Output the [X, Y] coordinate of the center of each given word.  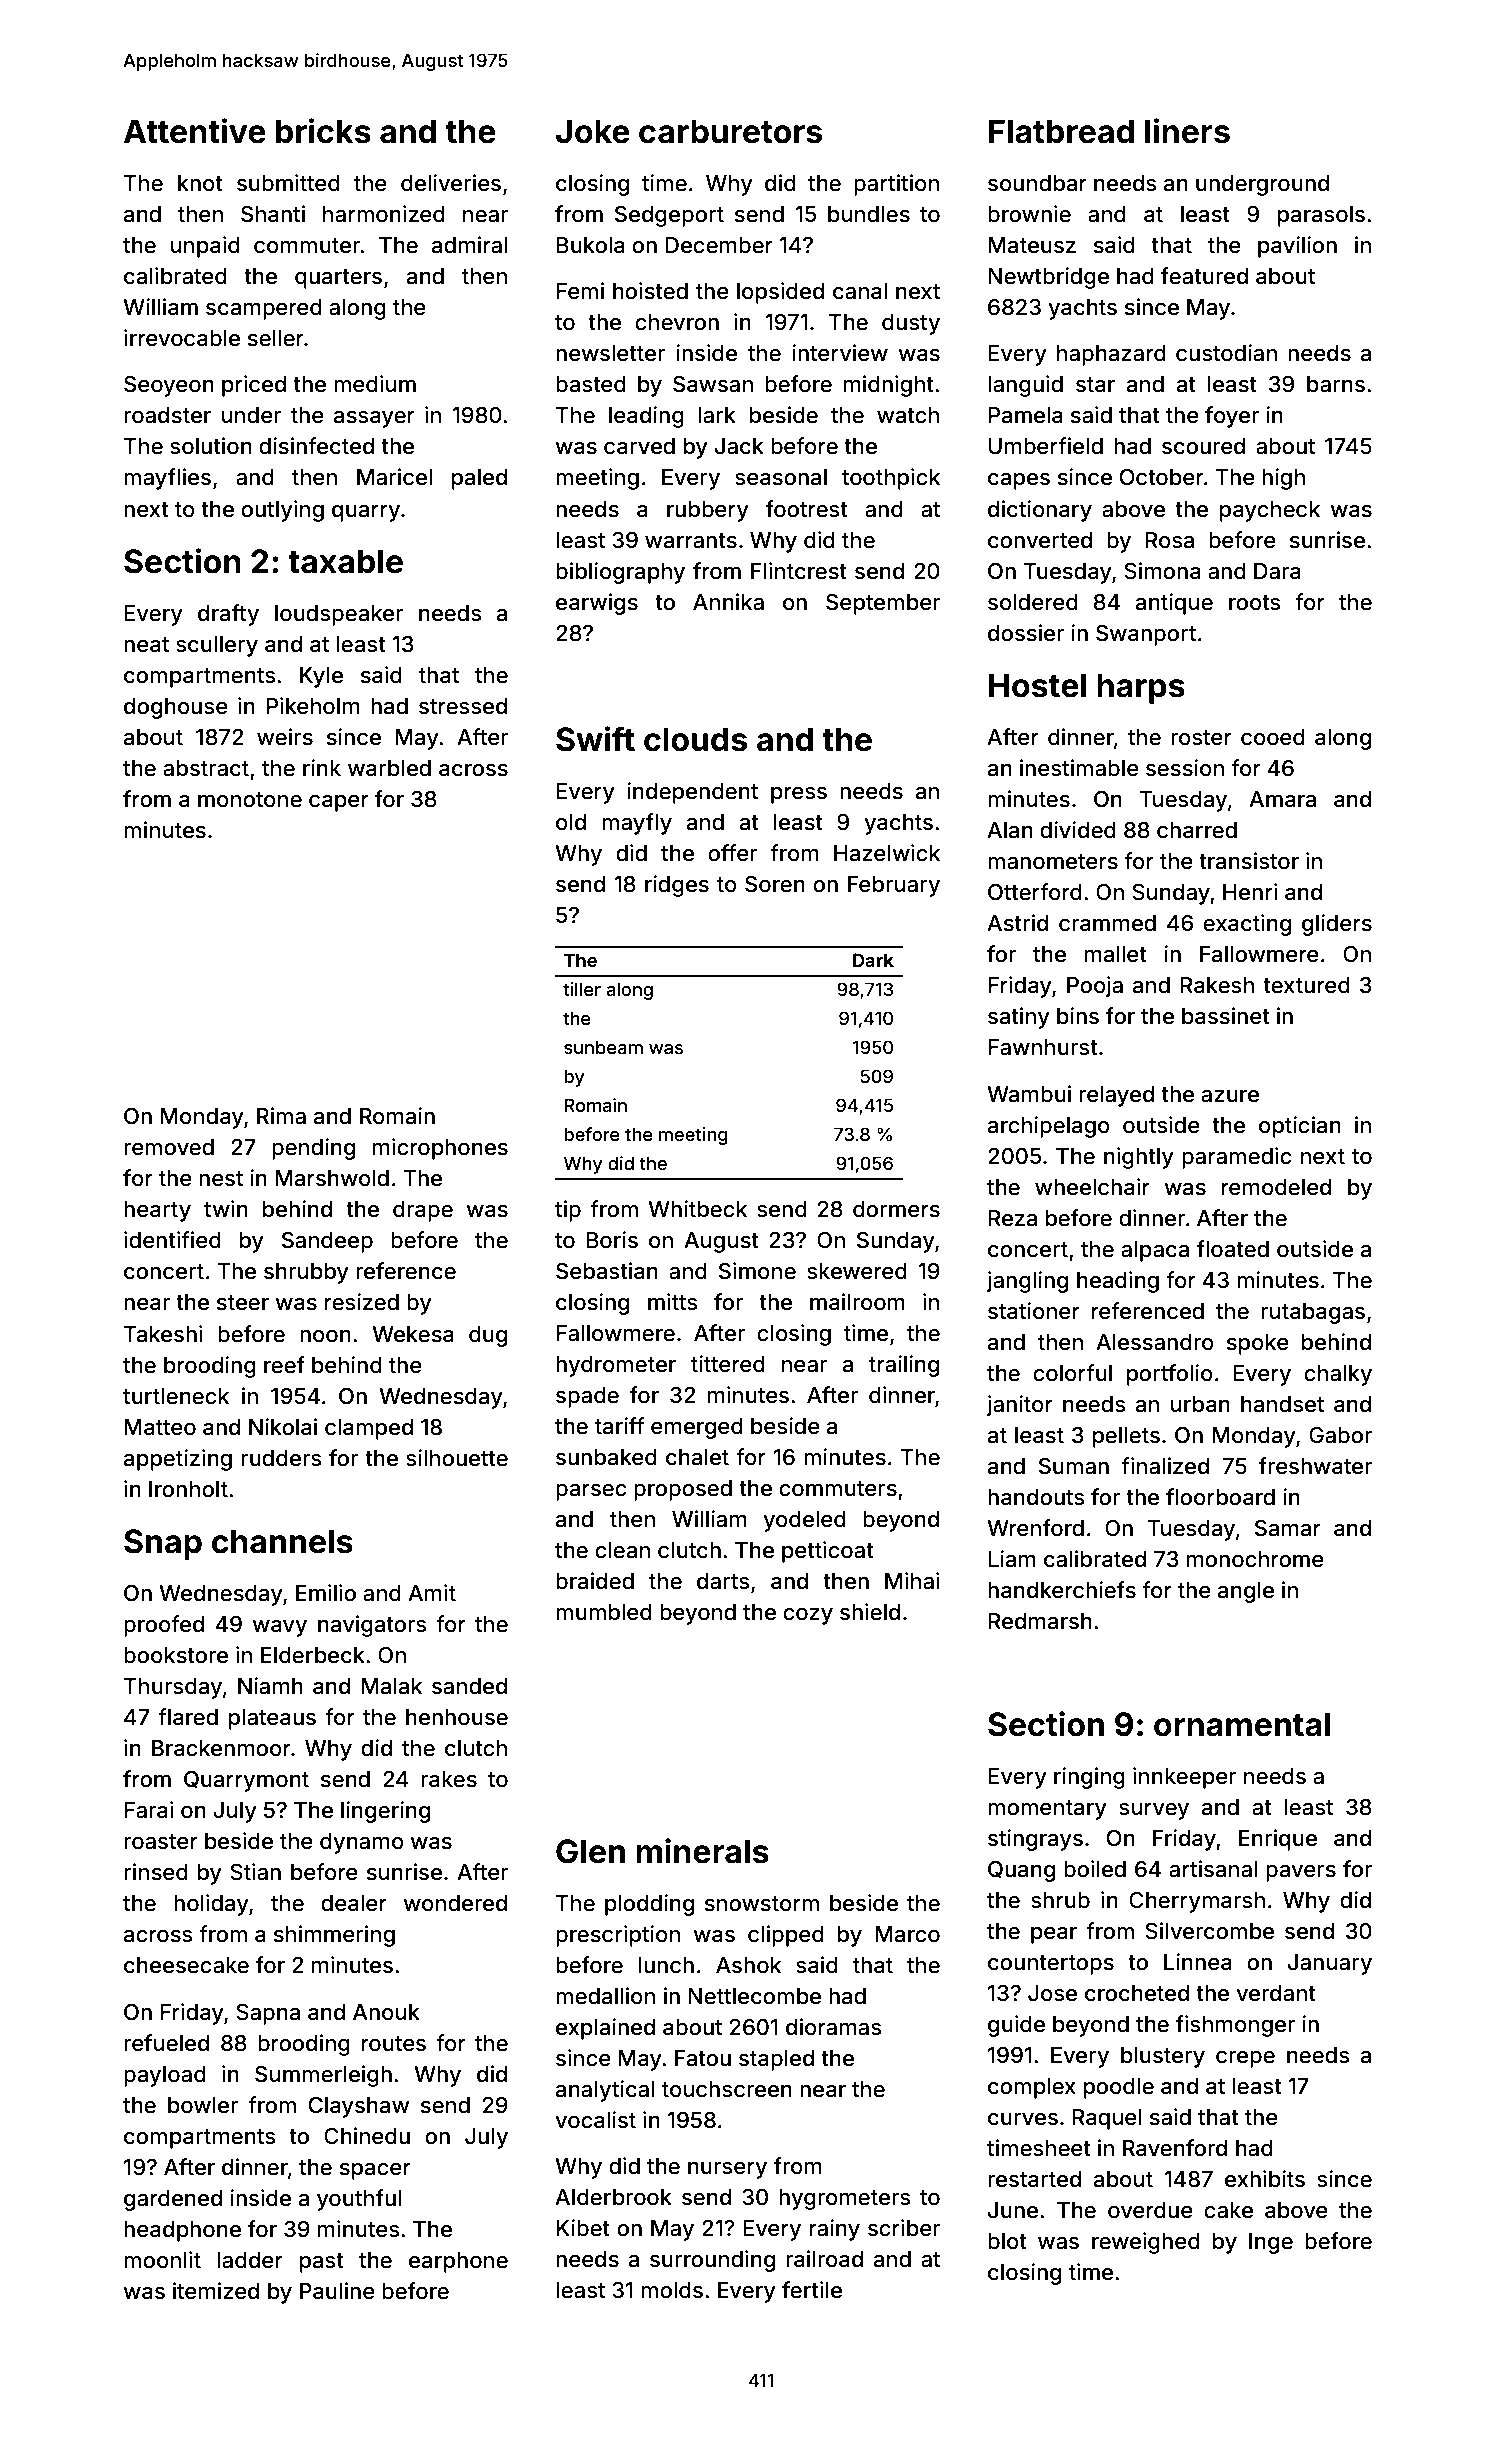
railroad [824, 2259]
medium [375, 383]
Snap [163, 1544]
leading [646, 417]
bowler [203, 2105]
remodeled [1276, 1187]
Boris [612, 1239]
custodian [1226, 353]
